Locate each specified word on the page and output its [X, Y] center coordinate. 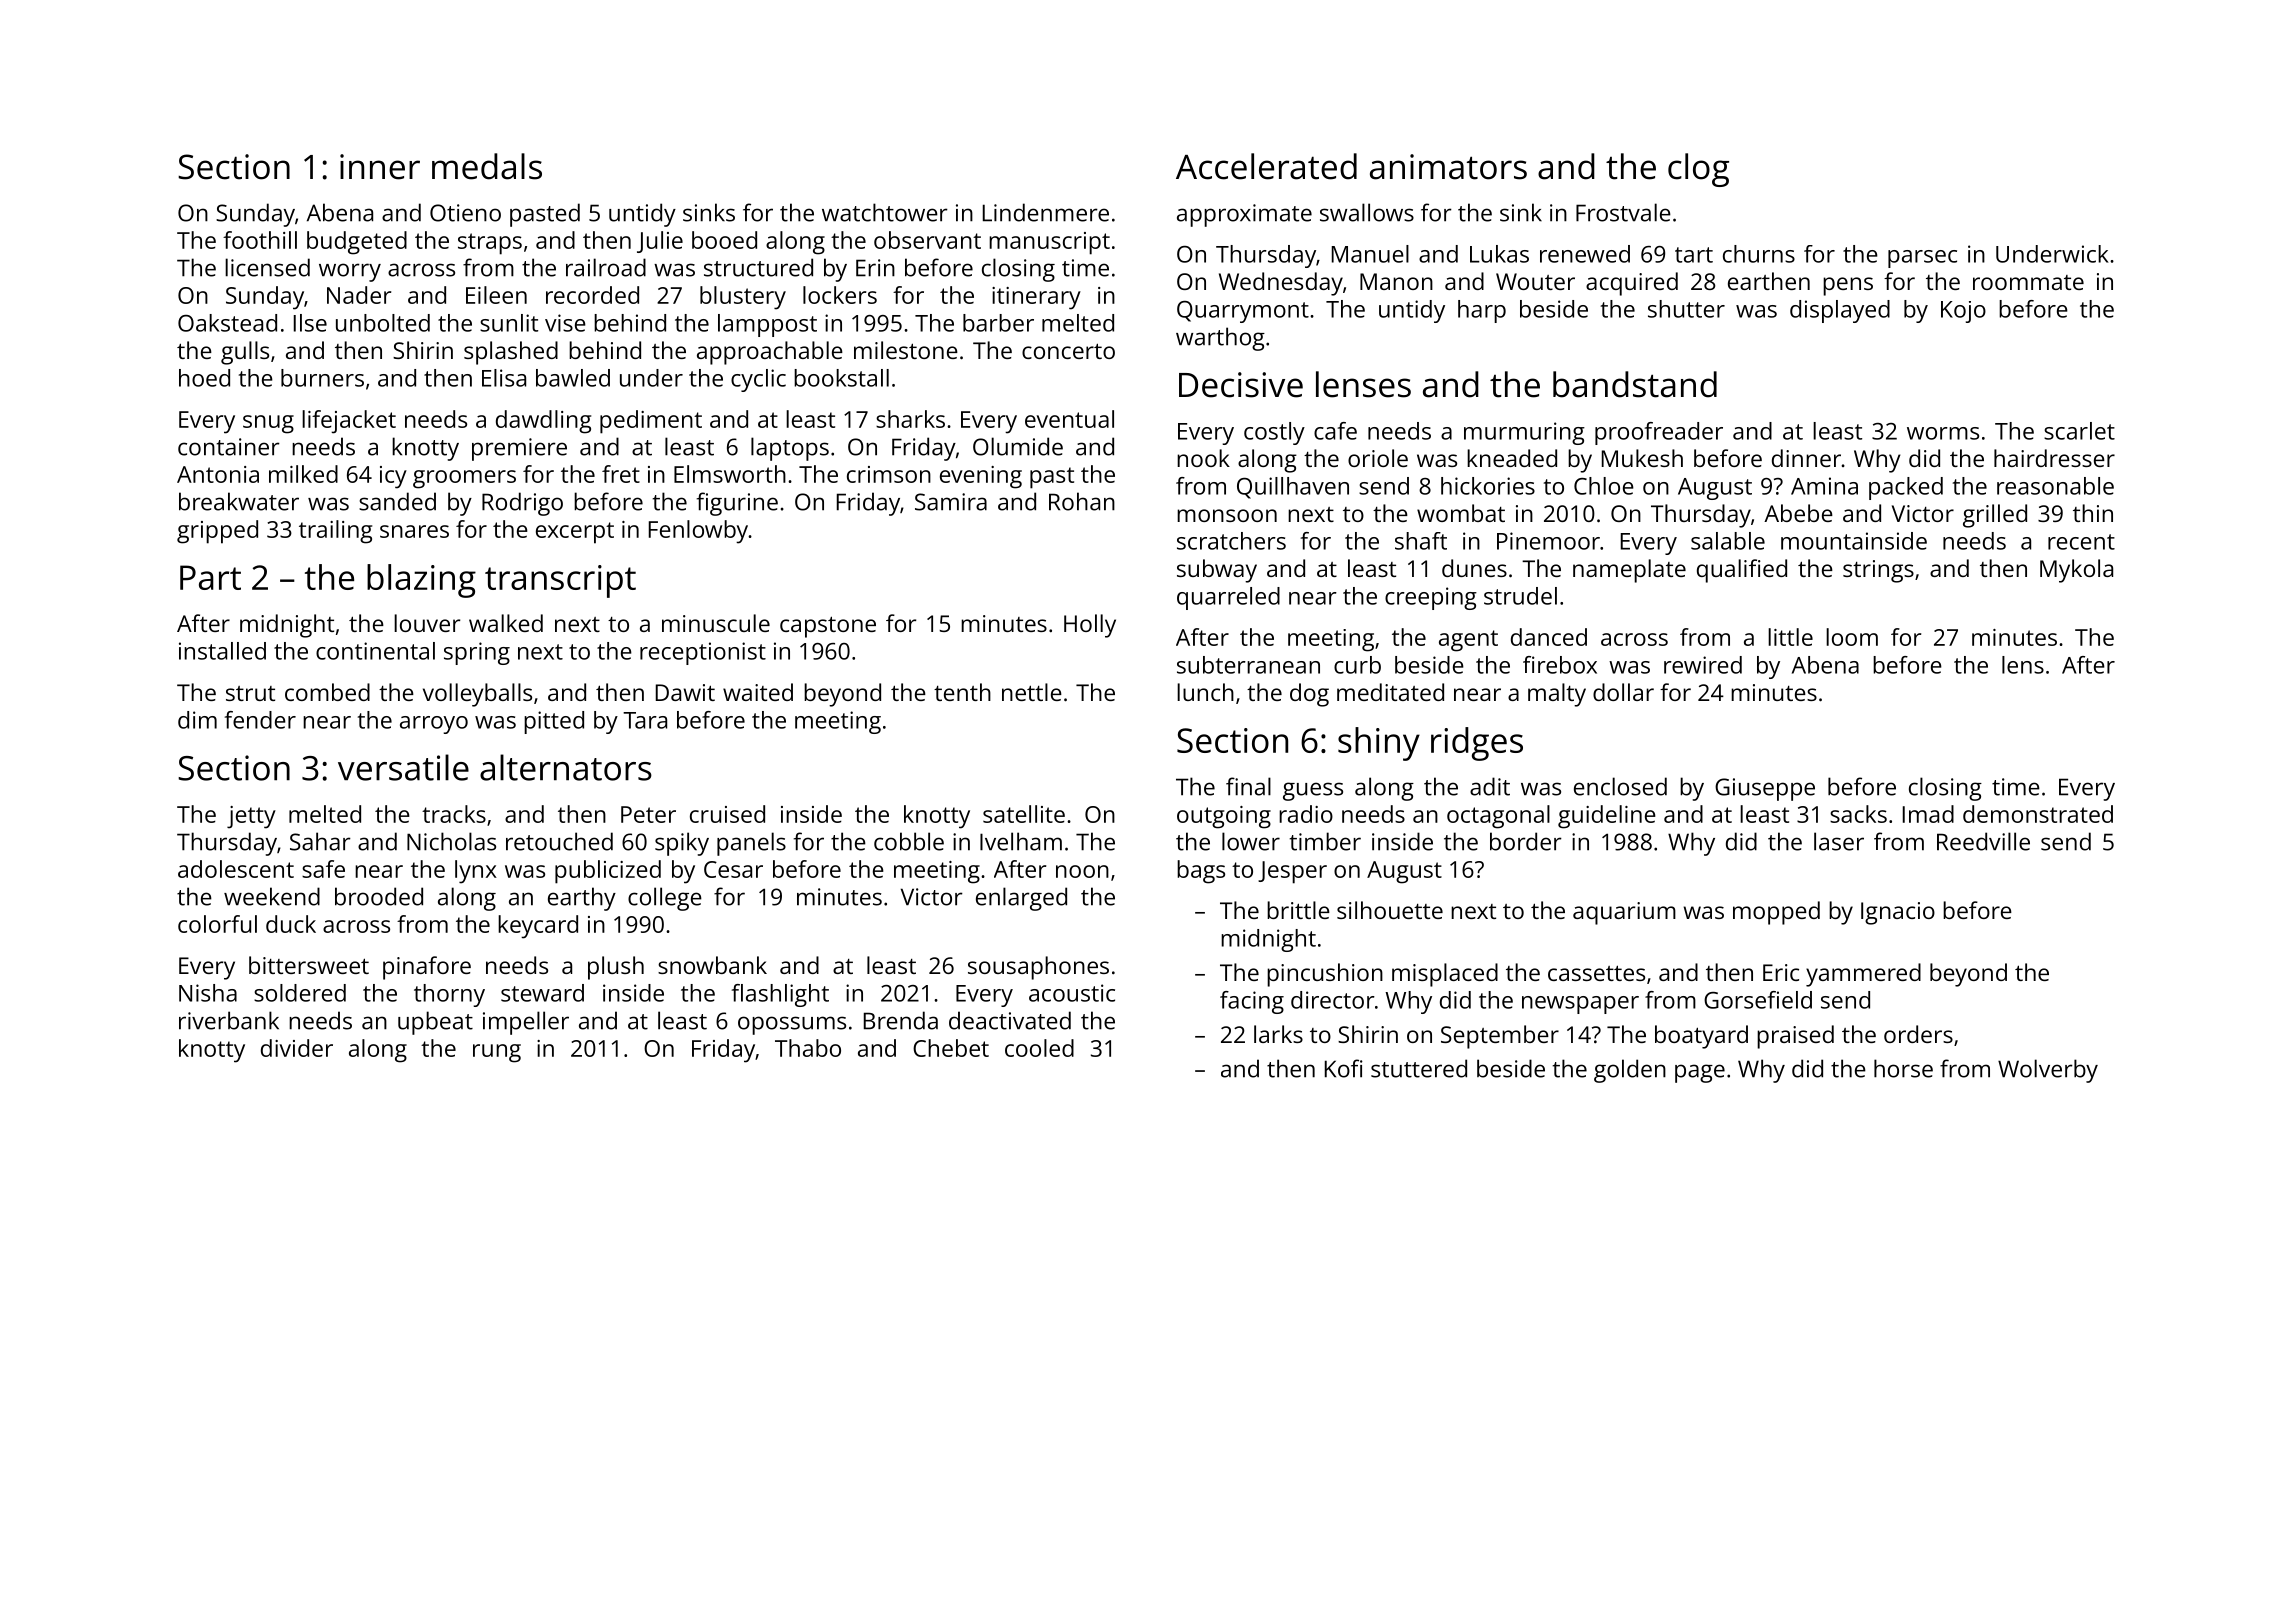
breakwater [239, 501]
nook [1203, 458]
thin [2093, 513]
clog [1698, 170]
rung [497, 1053]
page [1700, 1073]
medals [487, 166]
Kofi [1344, 1068]
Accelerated [1266, 166]
